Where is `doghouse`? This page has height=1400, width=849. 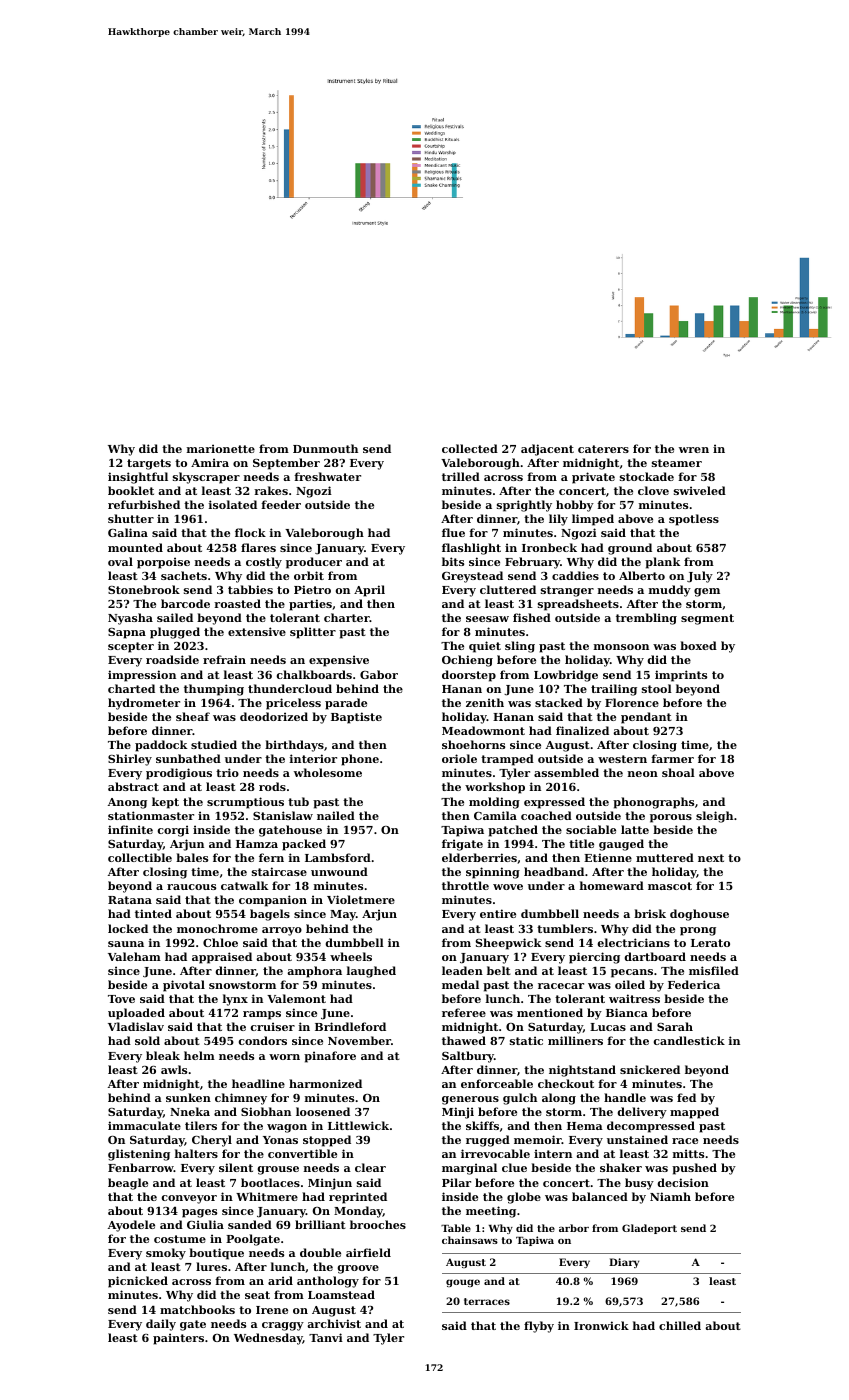 doghouse is located at coordinates (699, 915).
